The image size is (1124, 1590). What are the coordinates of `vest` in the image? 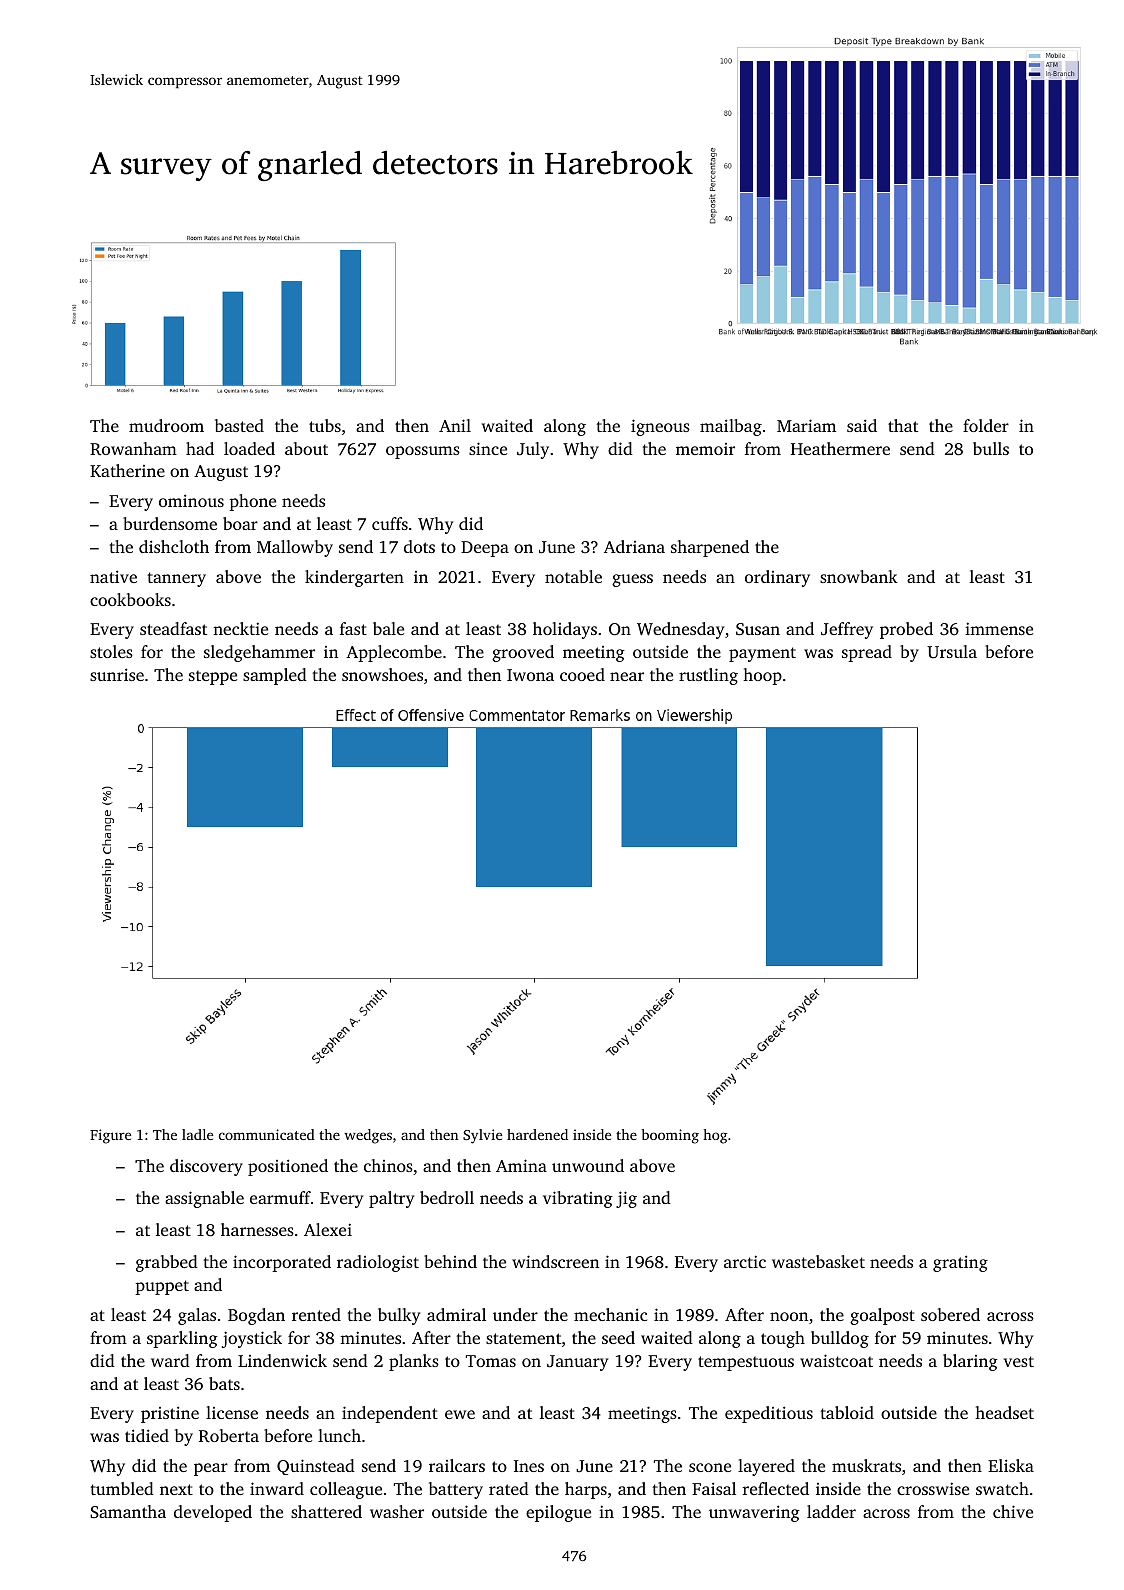 It's located at (1019, 1361).
